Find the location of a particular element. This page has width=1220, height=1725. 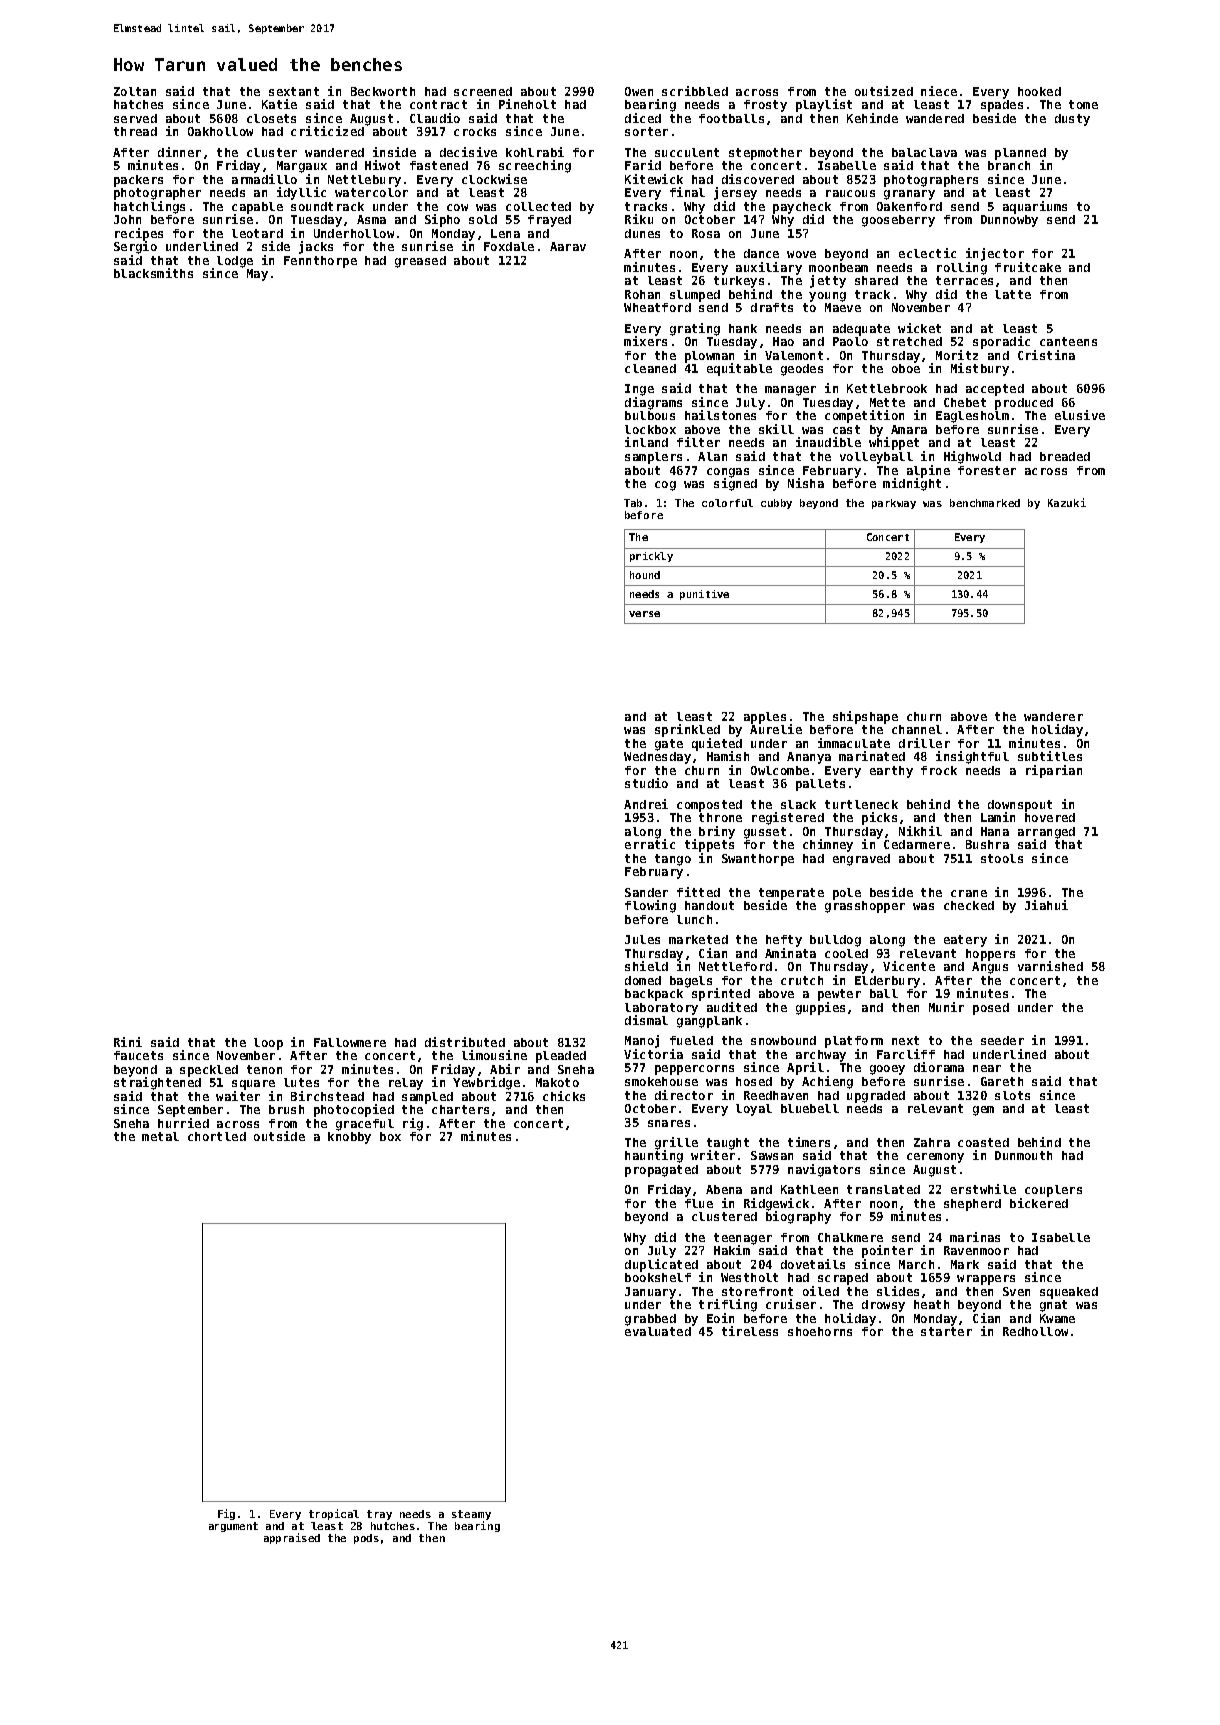

shipshape is located at coordinates (865, 717).
